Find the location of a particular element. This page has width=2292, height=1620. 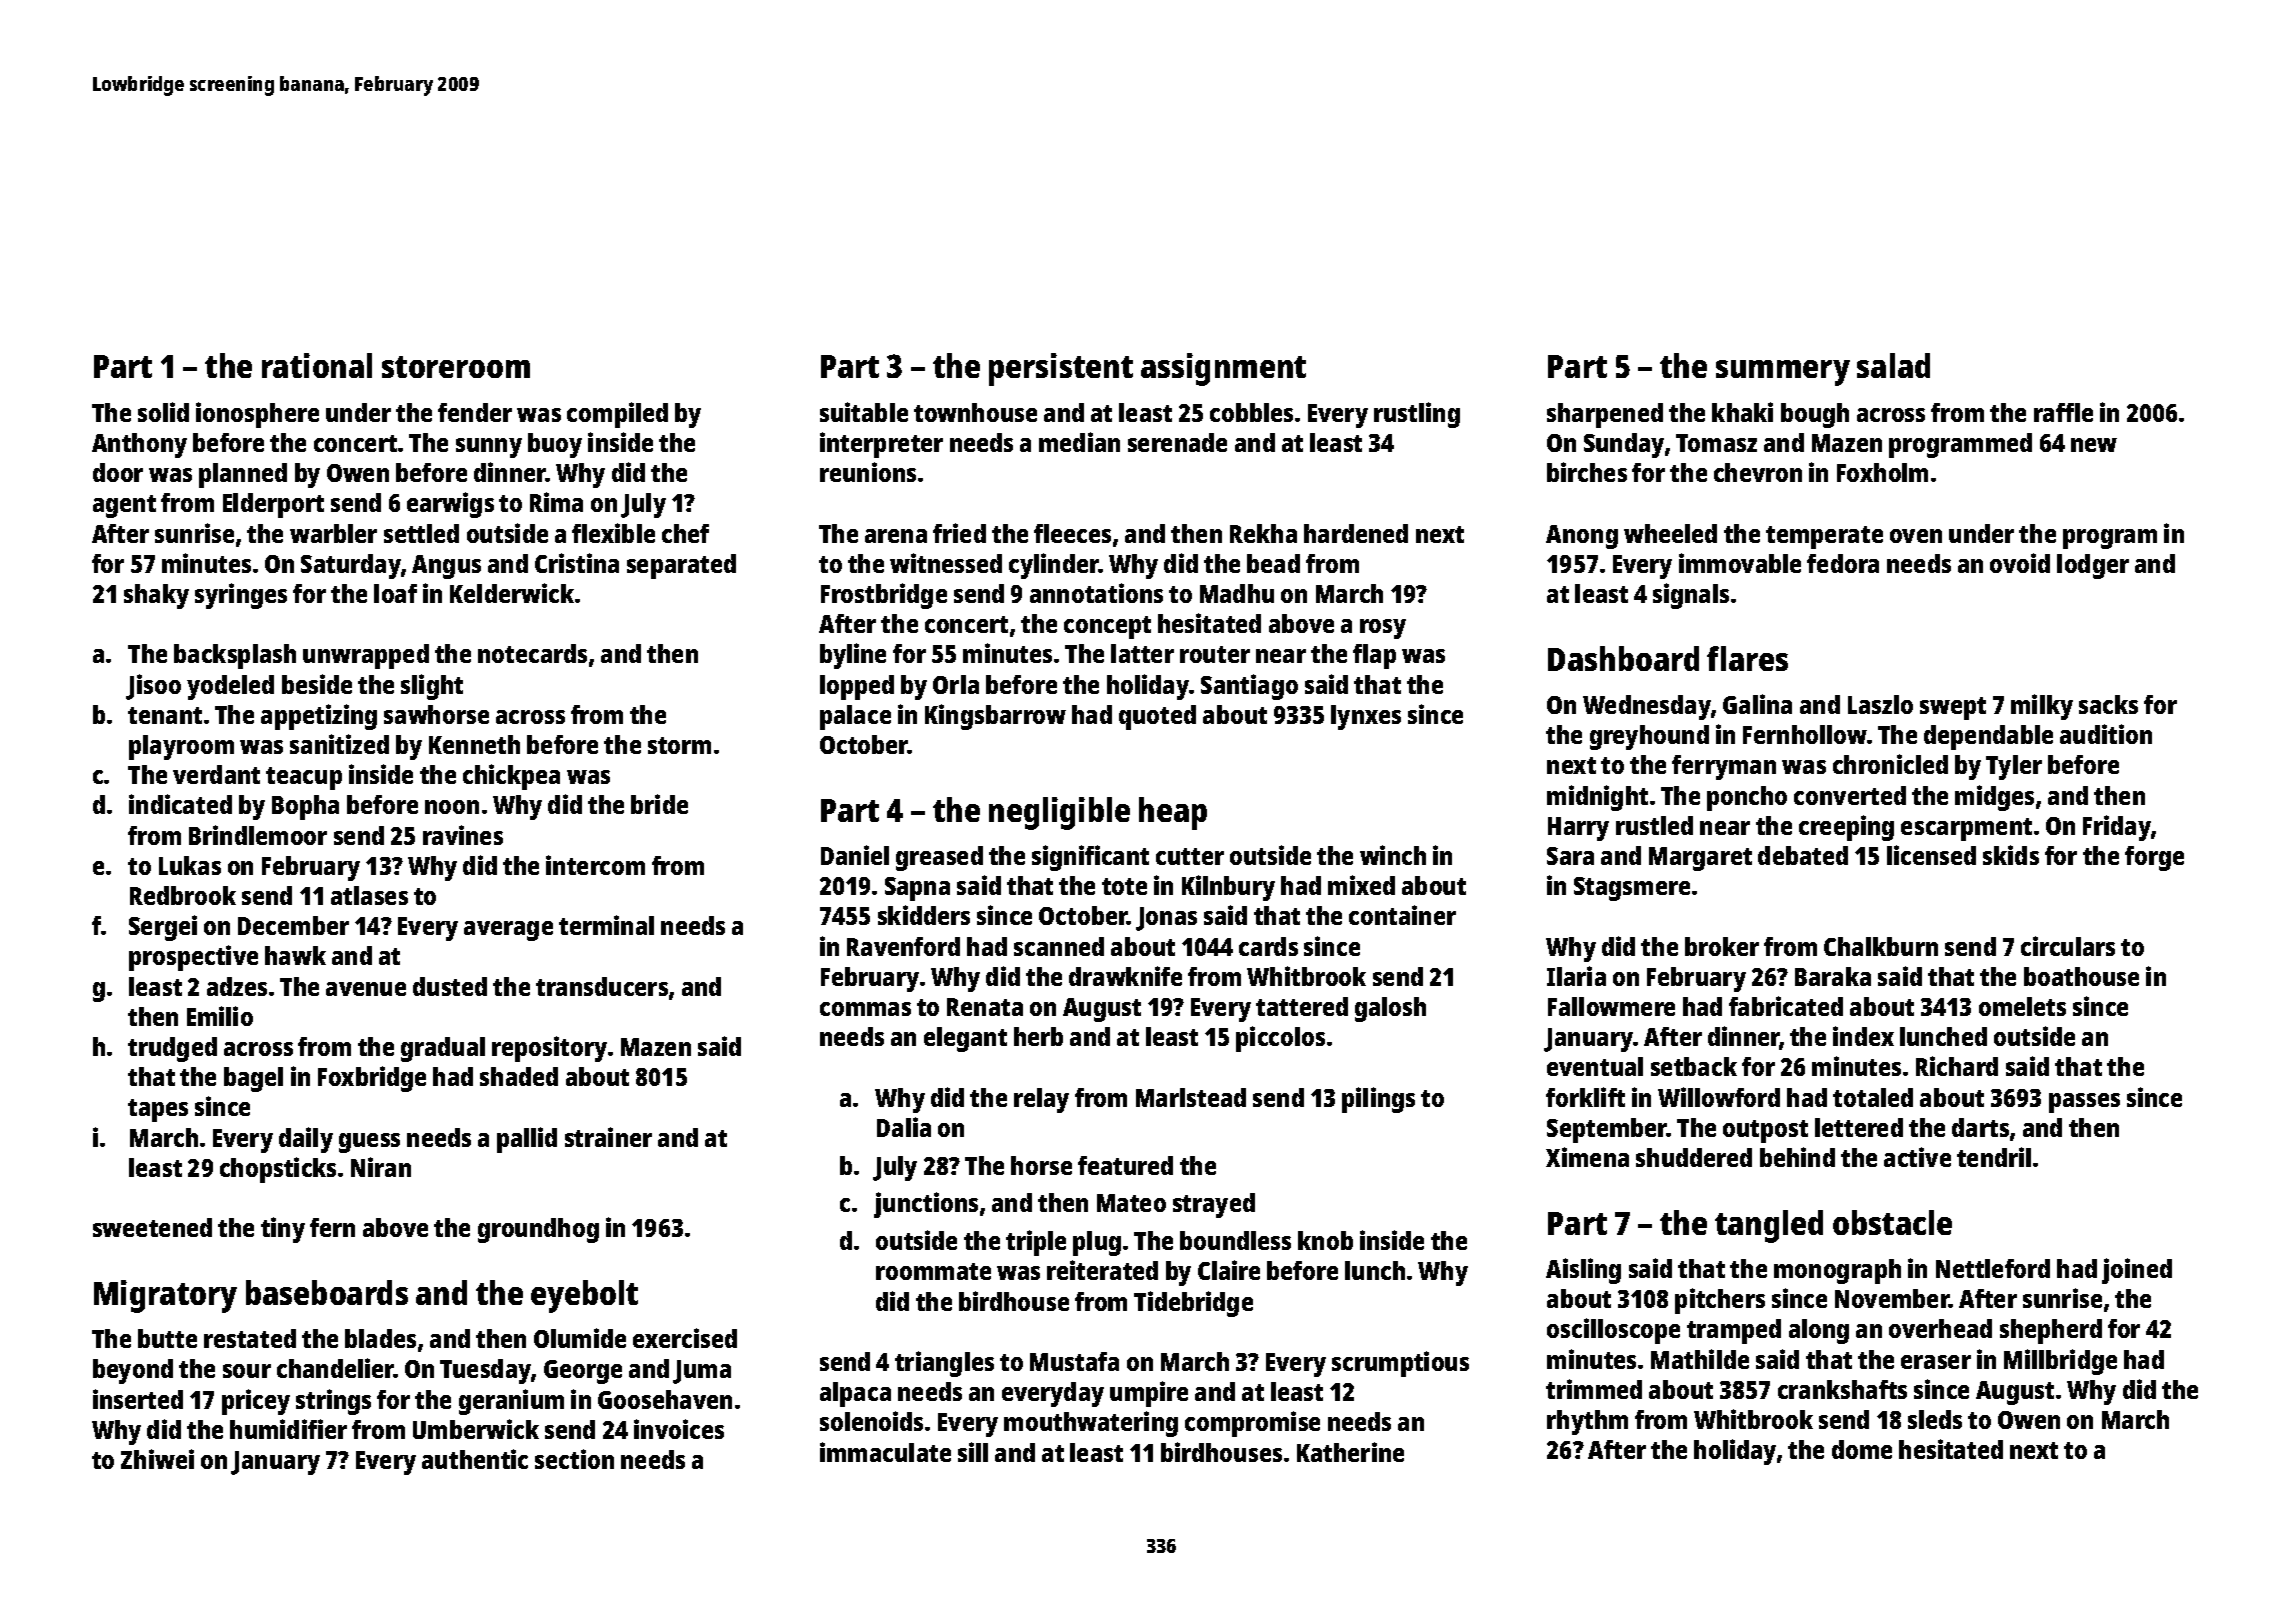

tangled is located at coordinates (1769, 1226).
